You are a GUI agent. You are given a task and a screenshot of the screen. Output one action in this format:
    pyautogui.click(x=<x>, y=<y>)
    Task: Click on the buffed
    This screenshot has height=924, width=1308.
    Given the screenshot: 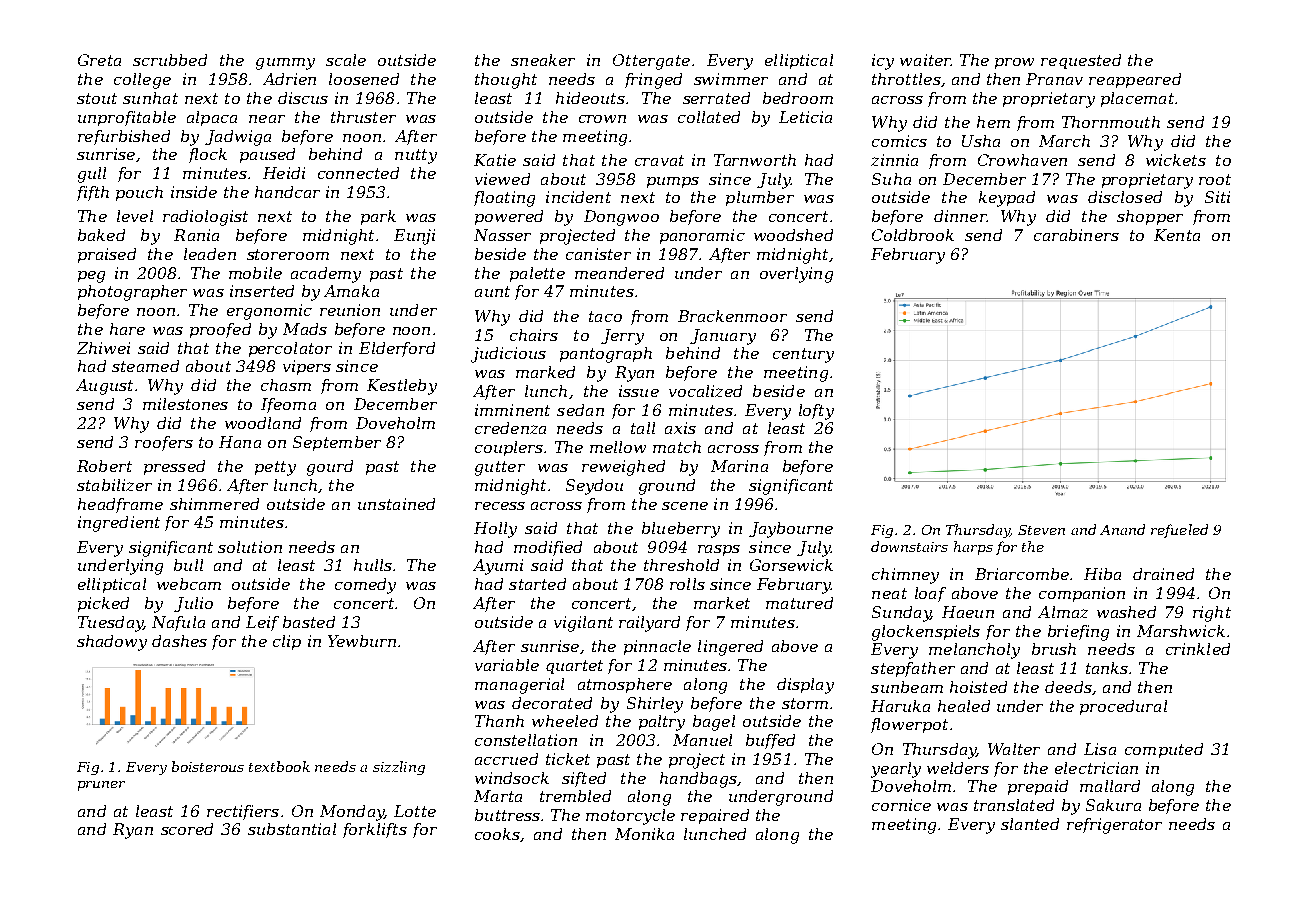 What is the action you would take?
    pyautogui.click(x=770, y=741)
